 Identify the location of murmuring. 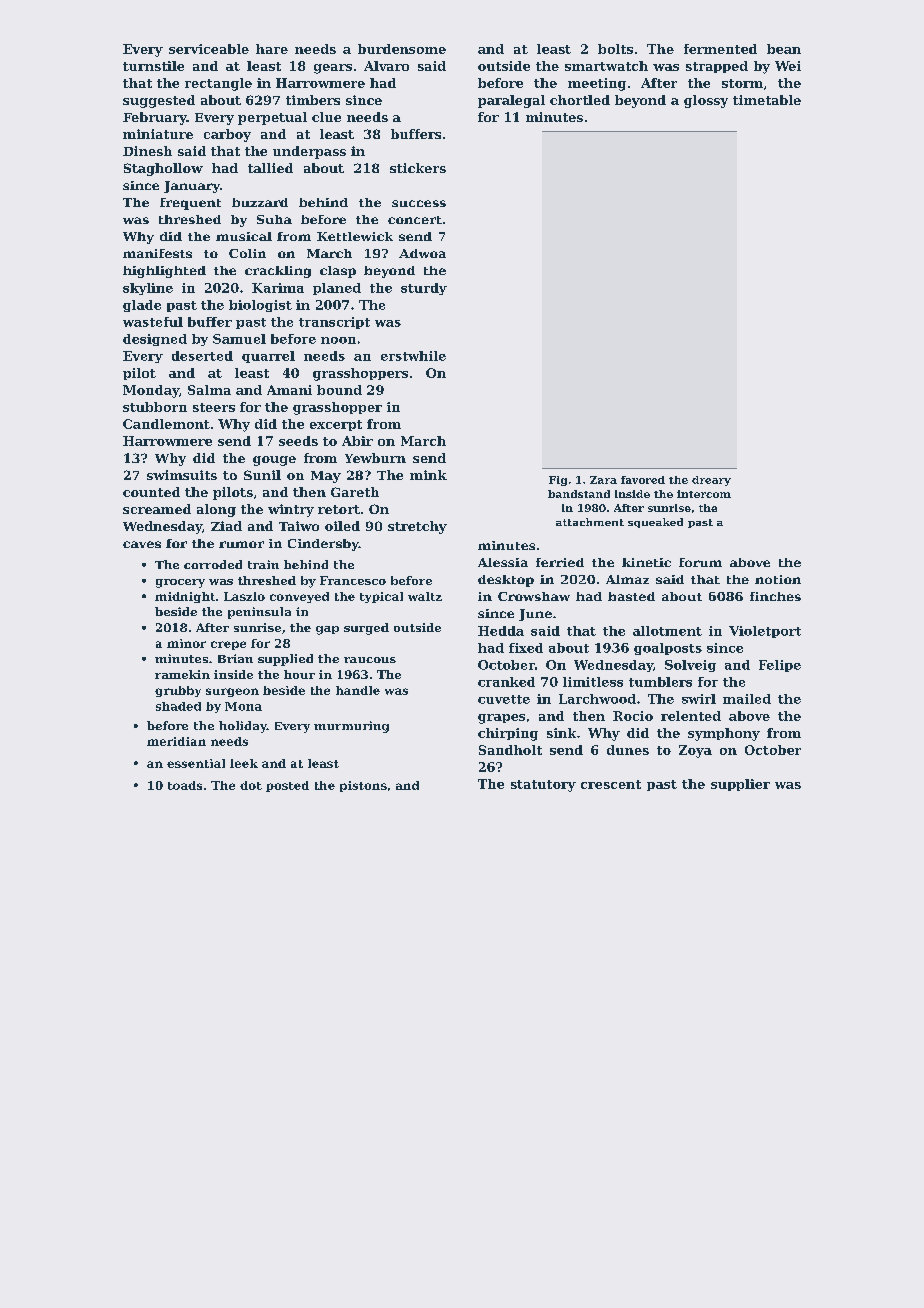
(351, 727).
